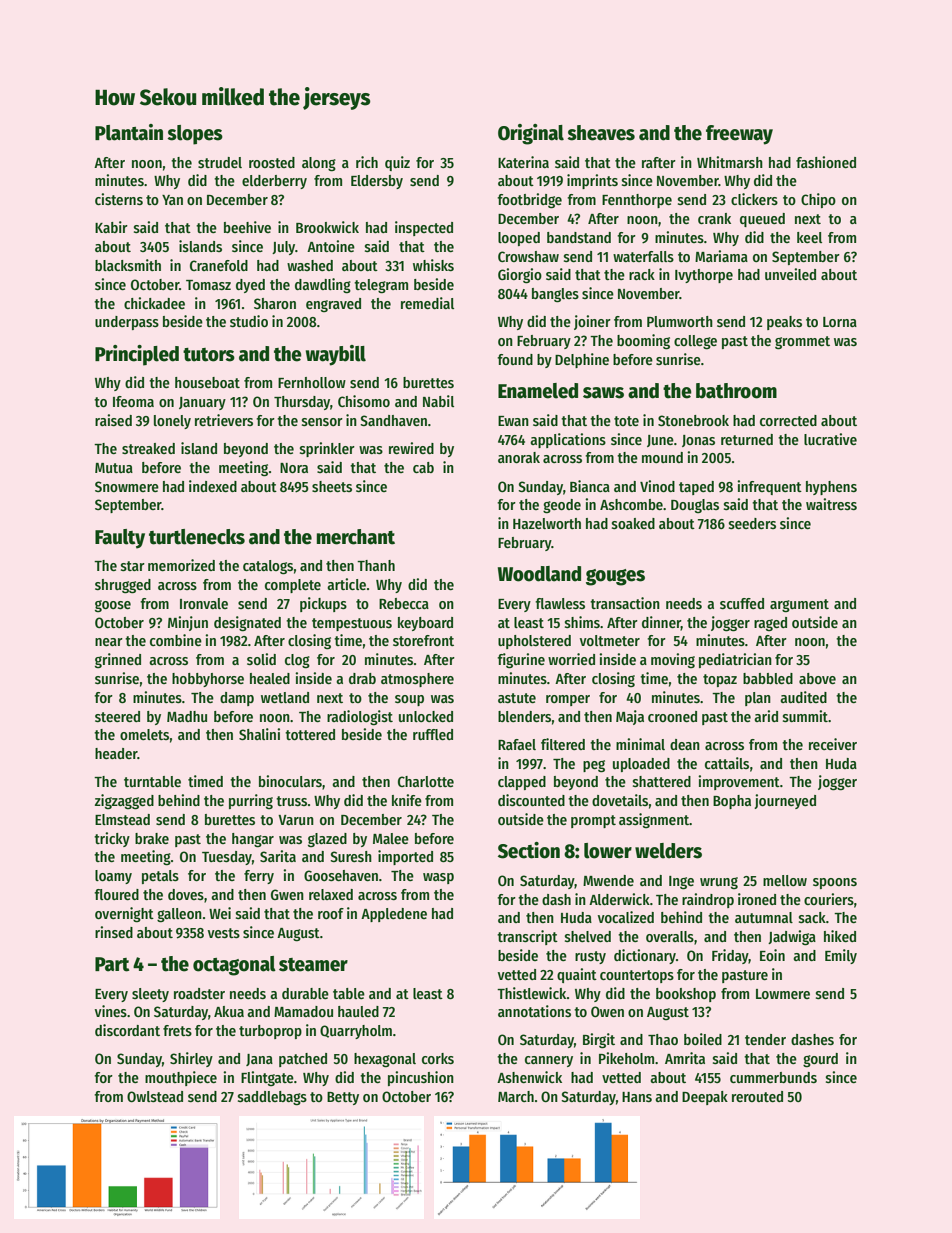  I want to click on remedial, so click(427, 303).
